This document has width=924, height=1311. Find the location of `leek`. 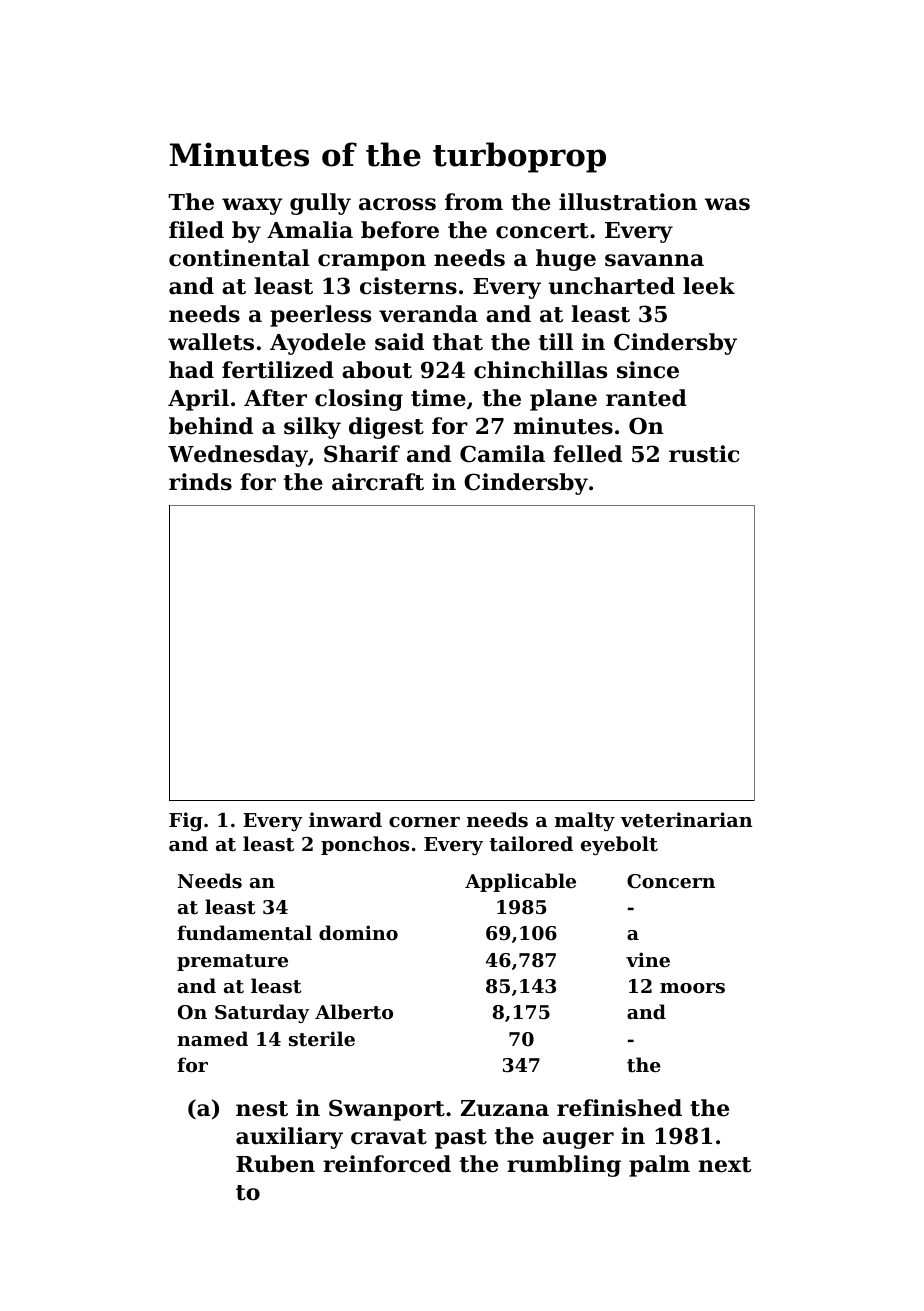

leek is located at coordinates (709, 286).
